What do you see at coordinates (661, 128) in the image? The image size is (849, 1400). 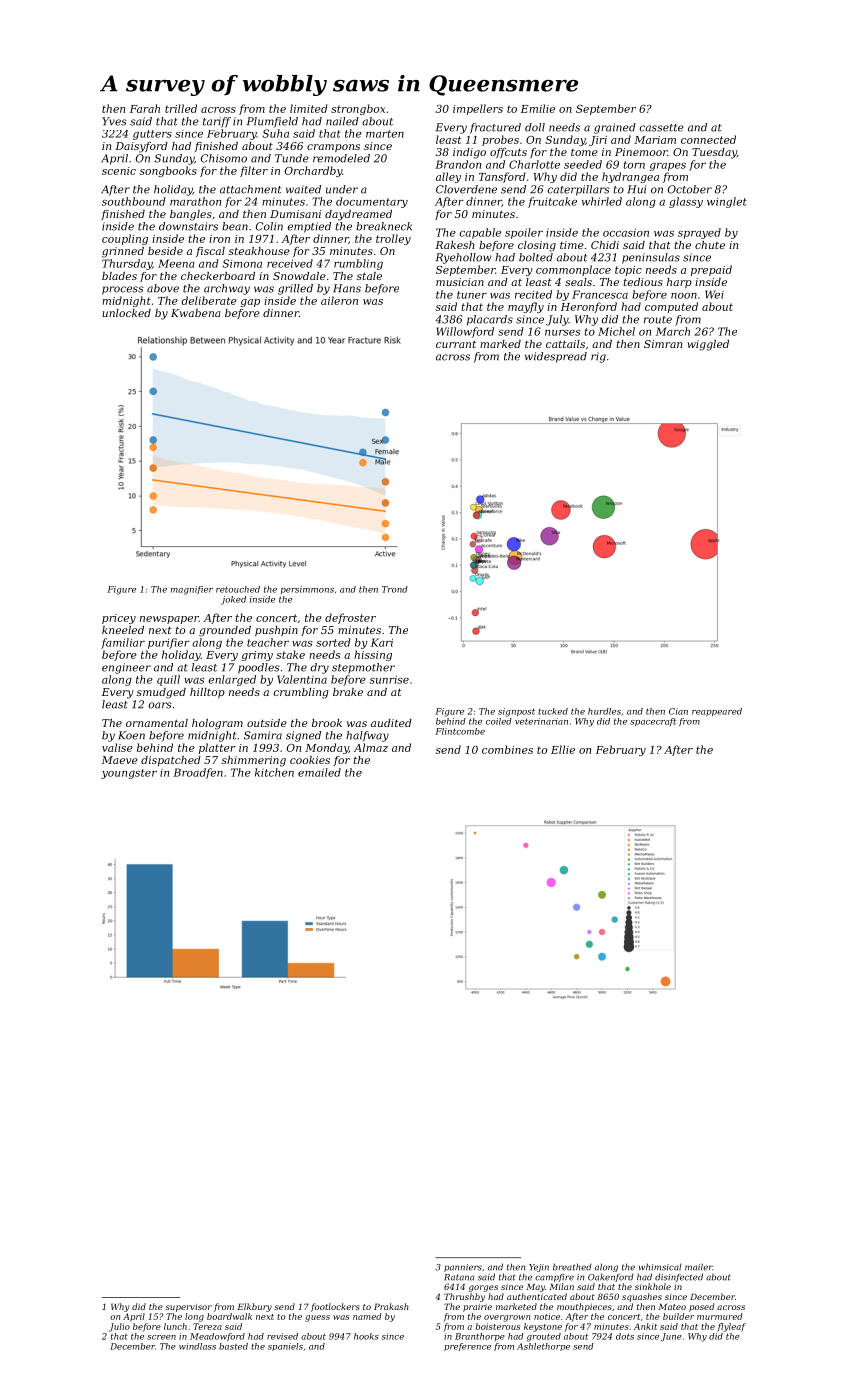 I see `cassette` at bounding box center [661, 128].
